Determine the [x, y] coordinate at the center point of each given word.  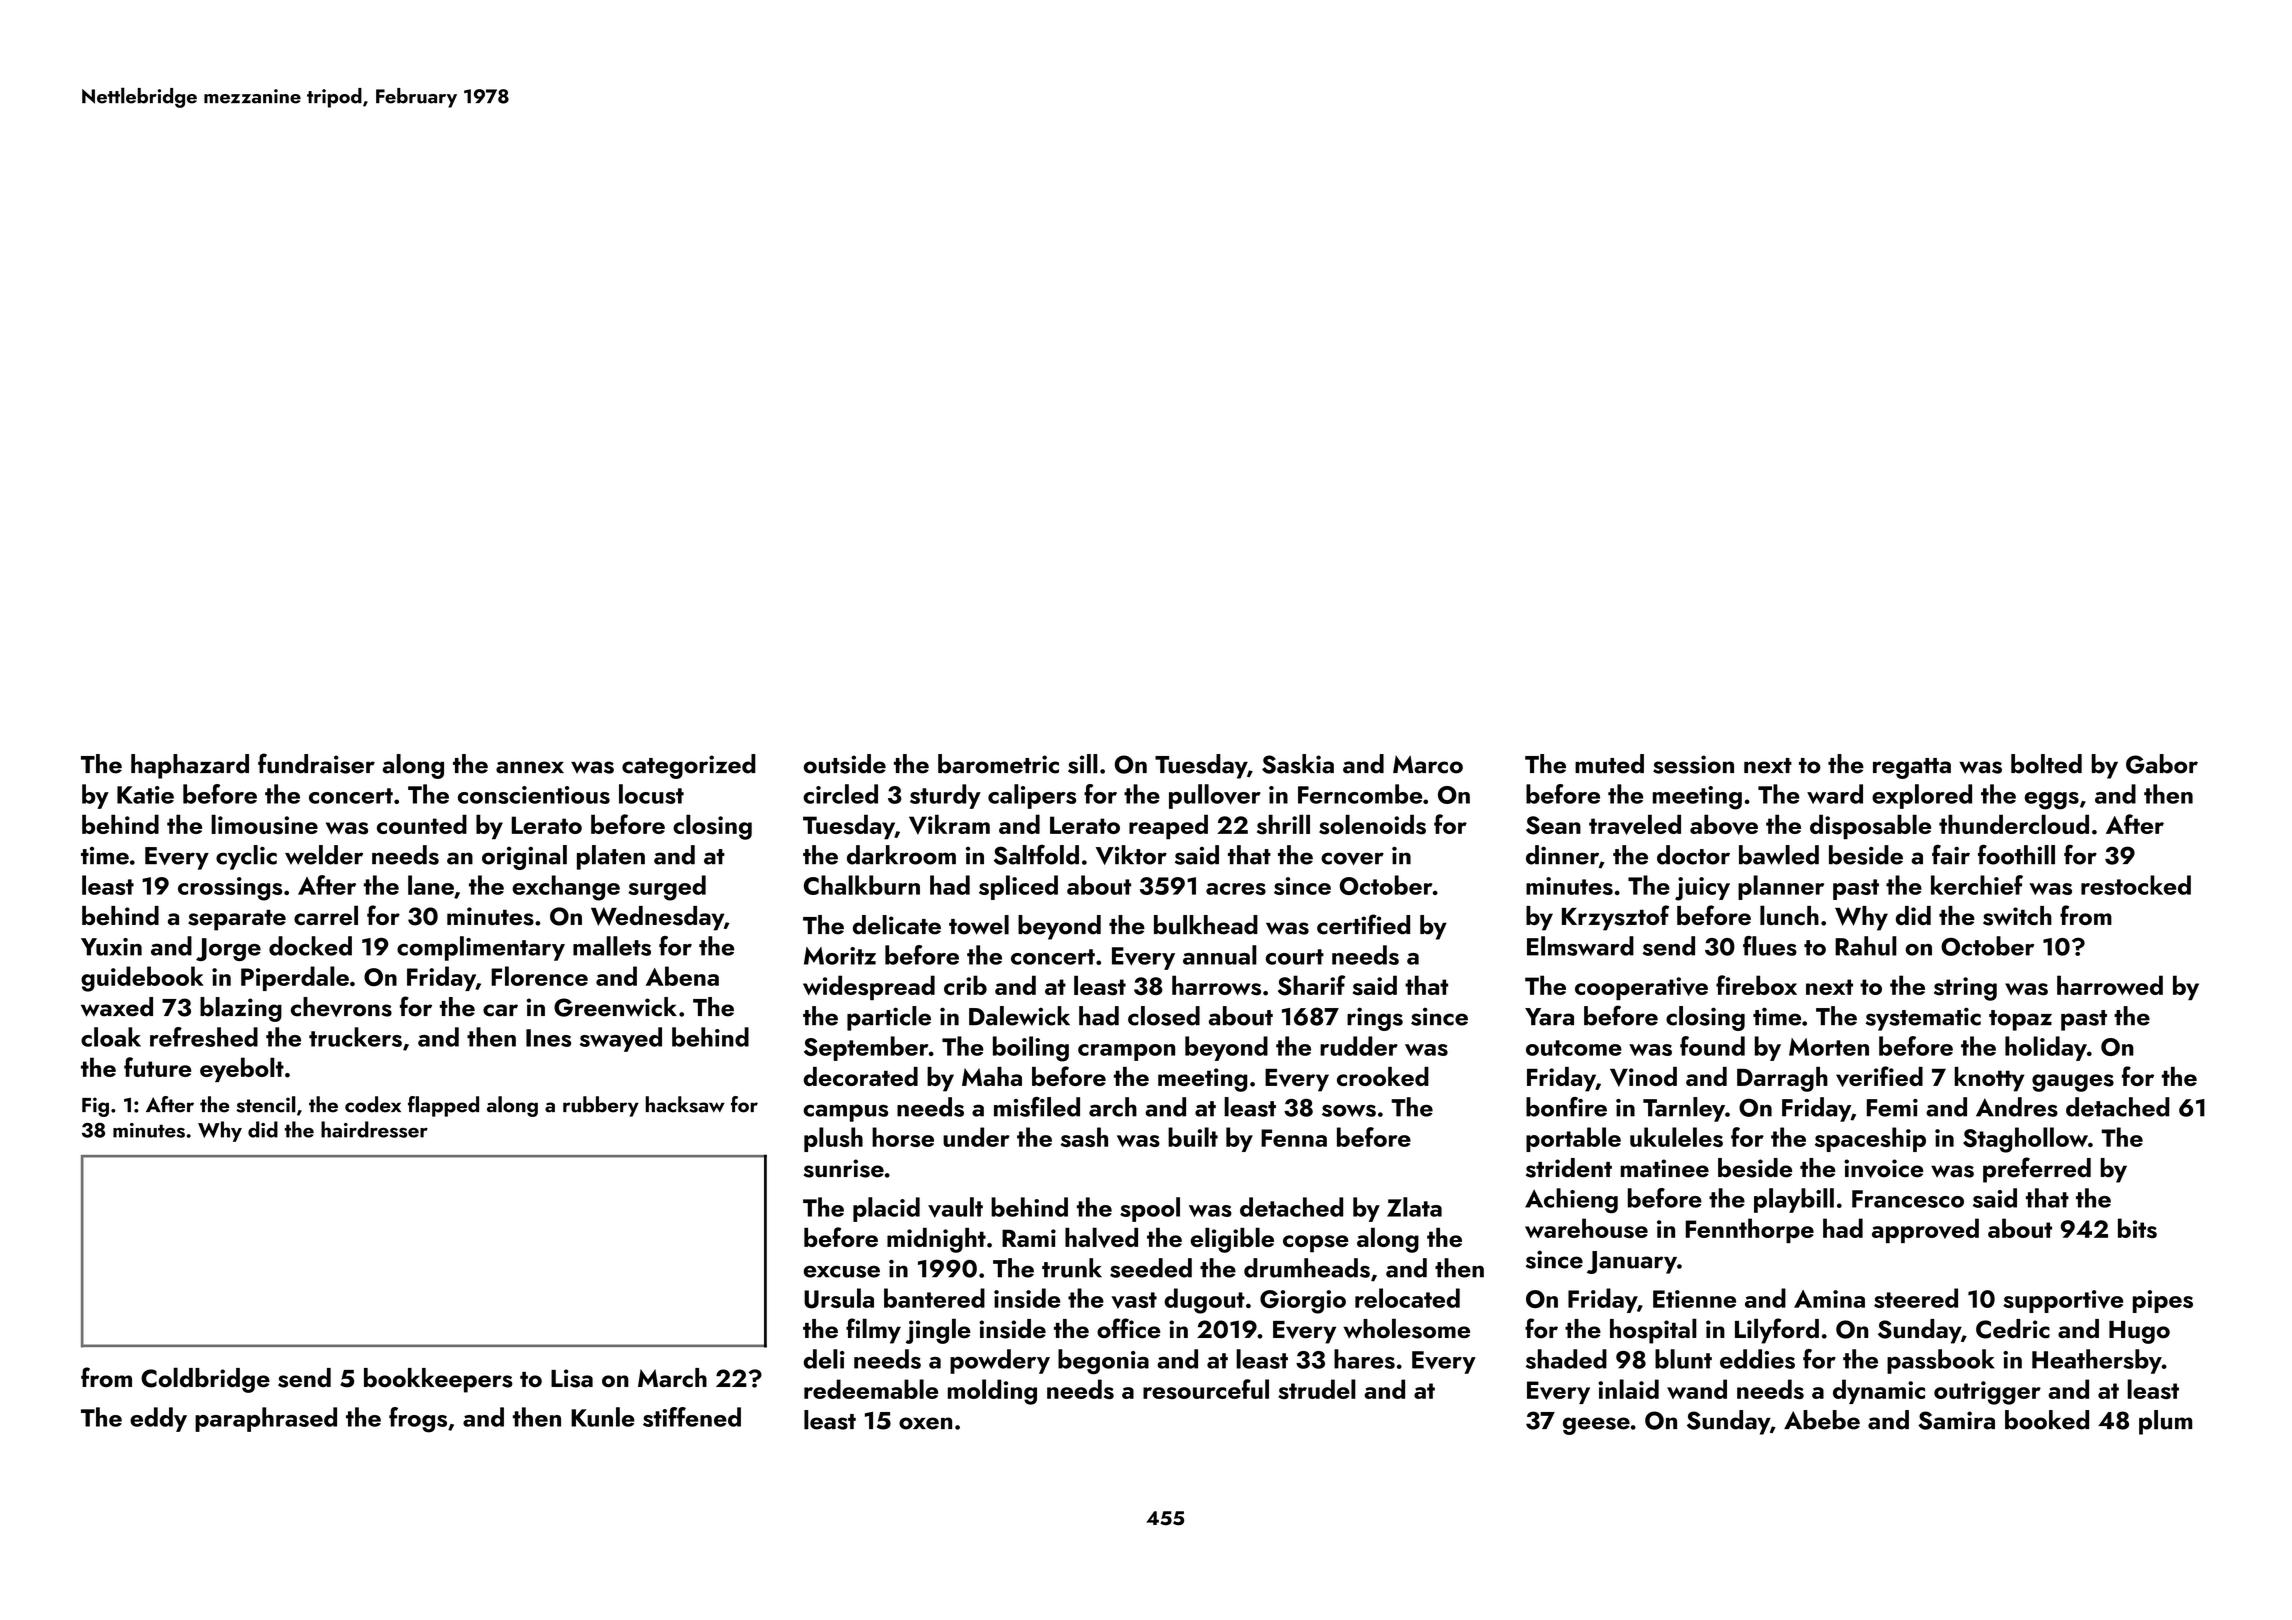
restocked [2136, 885]
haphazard [190, 766]
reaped [1168, 827]
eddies [1757, 1359]
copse [1316, 1244]
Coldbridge [205, 1380]
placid [886, 1209]
